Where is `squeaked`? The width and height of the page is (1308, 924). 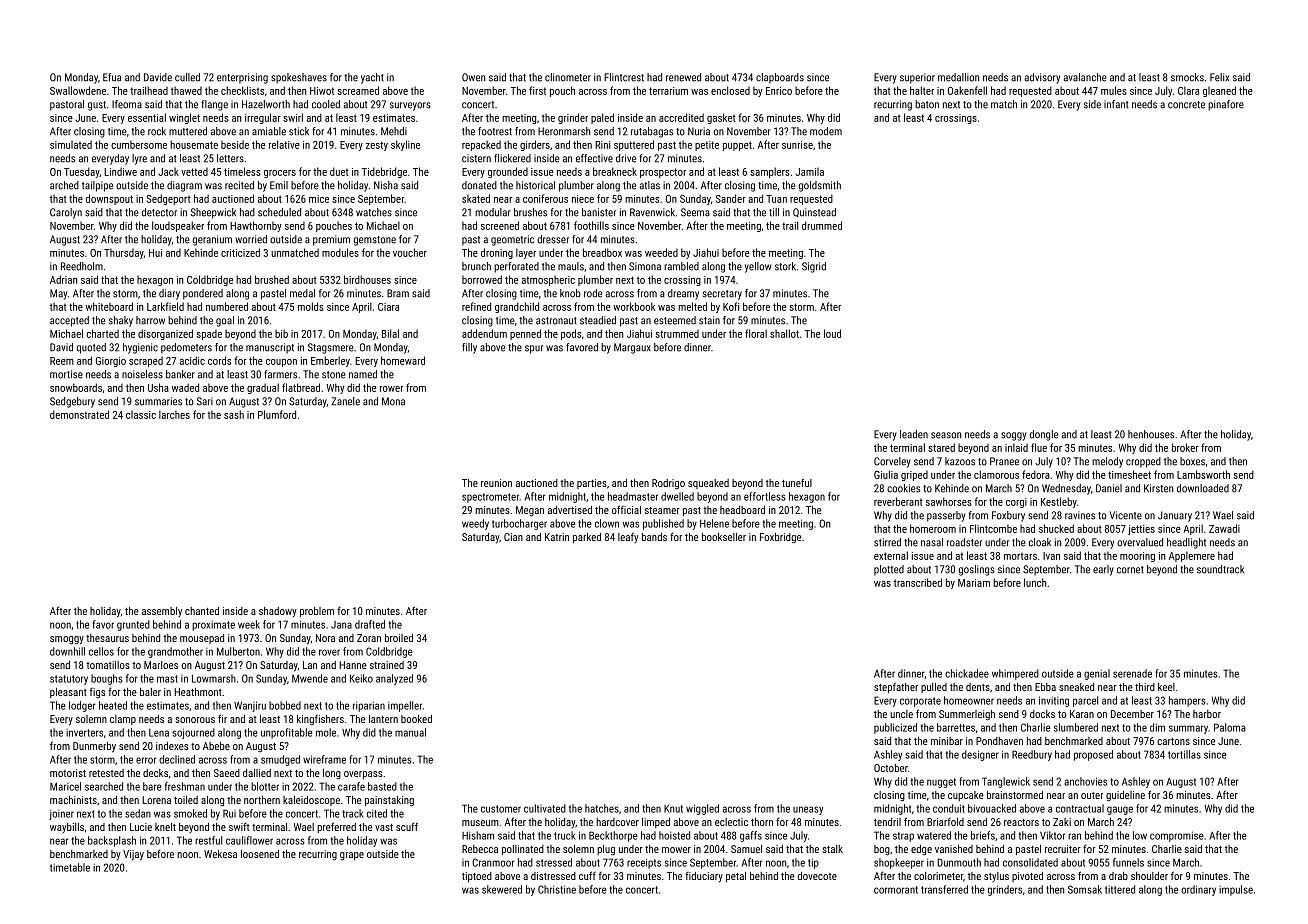
squeaked is located at coordinates (708, 484).
